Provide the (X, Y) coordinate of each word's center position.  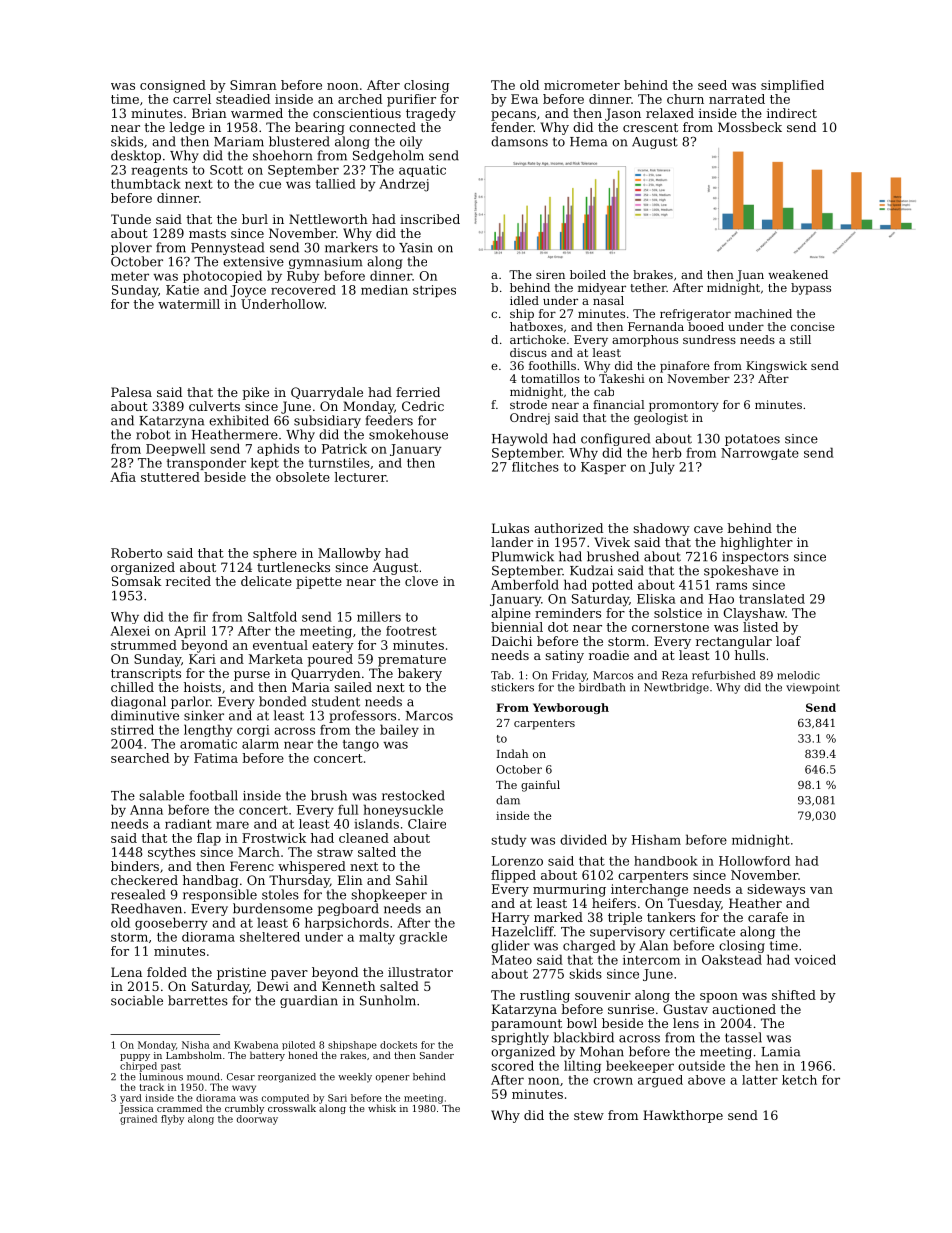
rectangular (734, 642)
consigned (173, 86)
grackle (423, 938)
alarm (260, 744)
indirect (792, 113)
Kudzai (591, 570)
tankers (671, 917)
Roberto (136, 553)
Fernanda (656, 326)
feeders (389, 420)
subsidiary (327, 421)
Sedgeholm (388, 156)
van (821, 890)
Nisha (195, 1045)
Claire (427, 824)
